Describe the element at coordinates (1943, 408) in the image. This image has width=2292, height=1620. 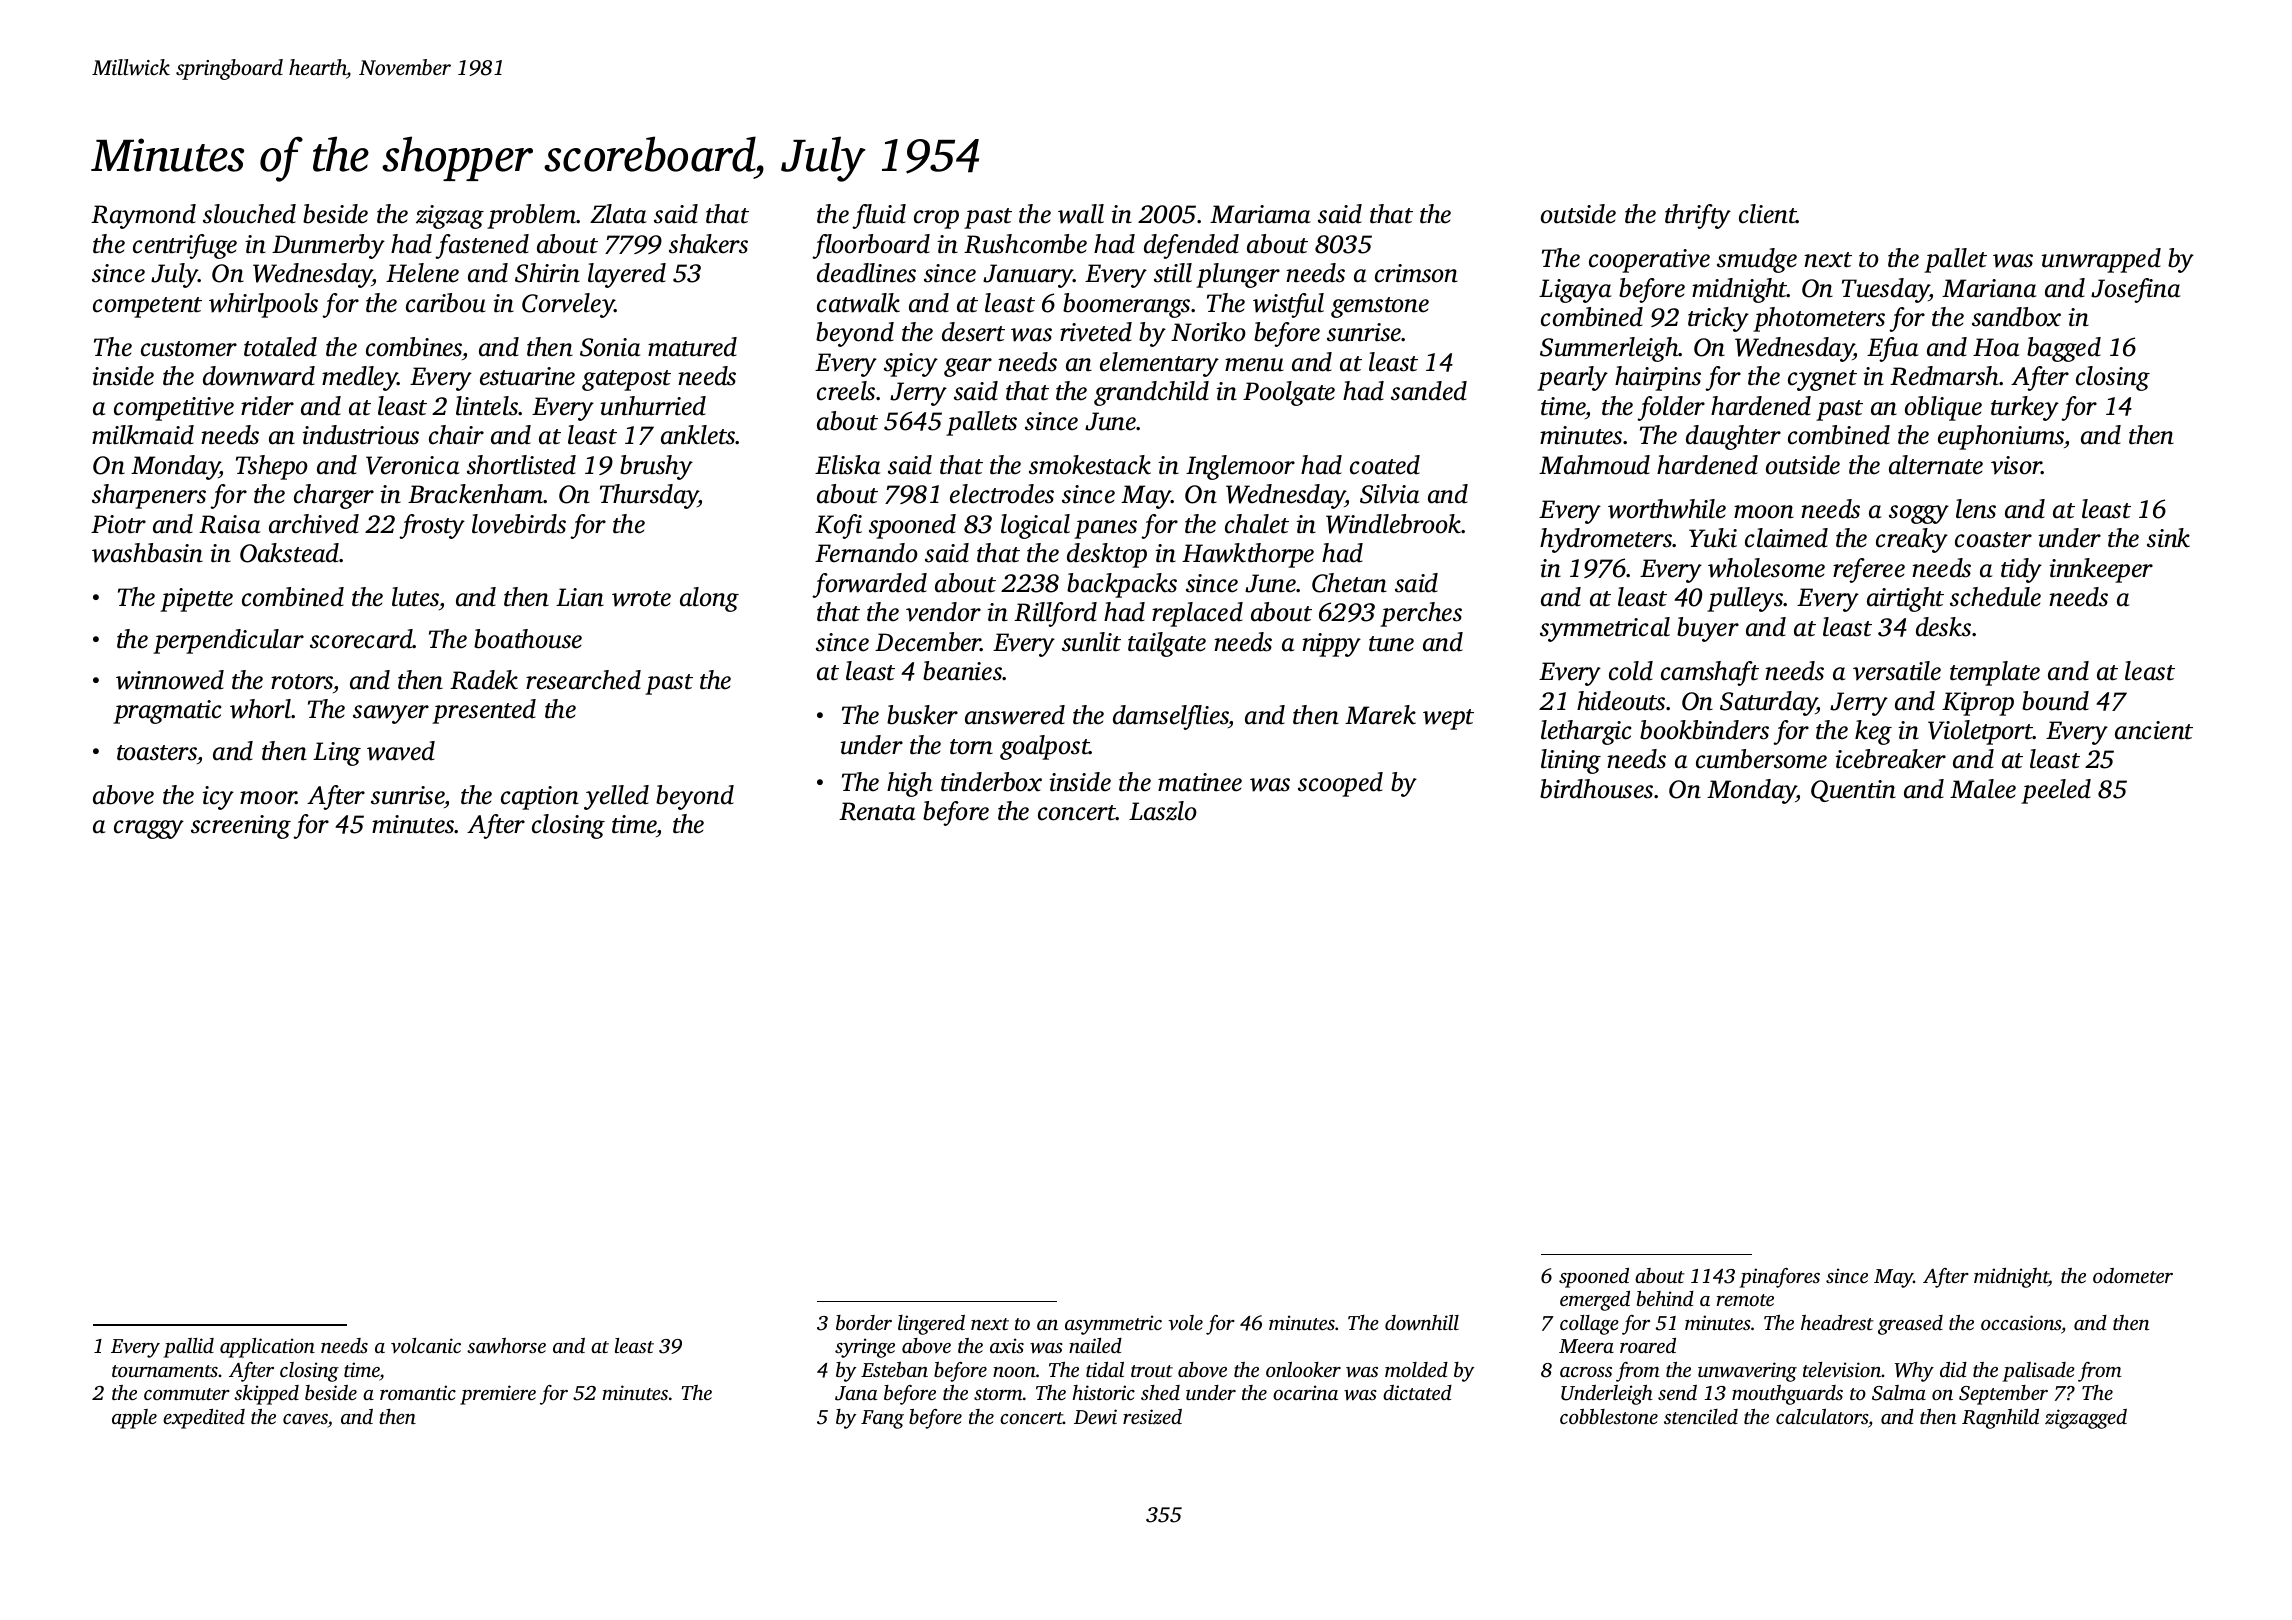
I see `oblique` at that location.
